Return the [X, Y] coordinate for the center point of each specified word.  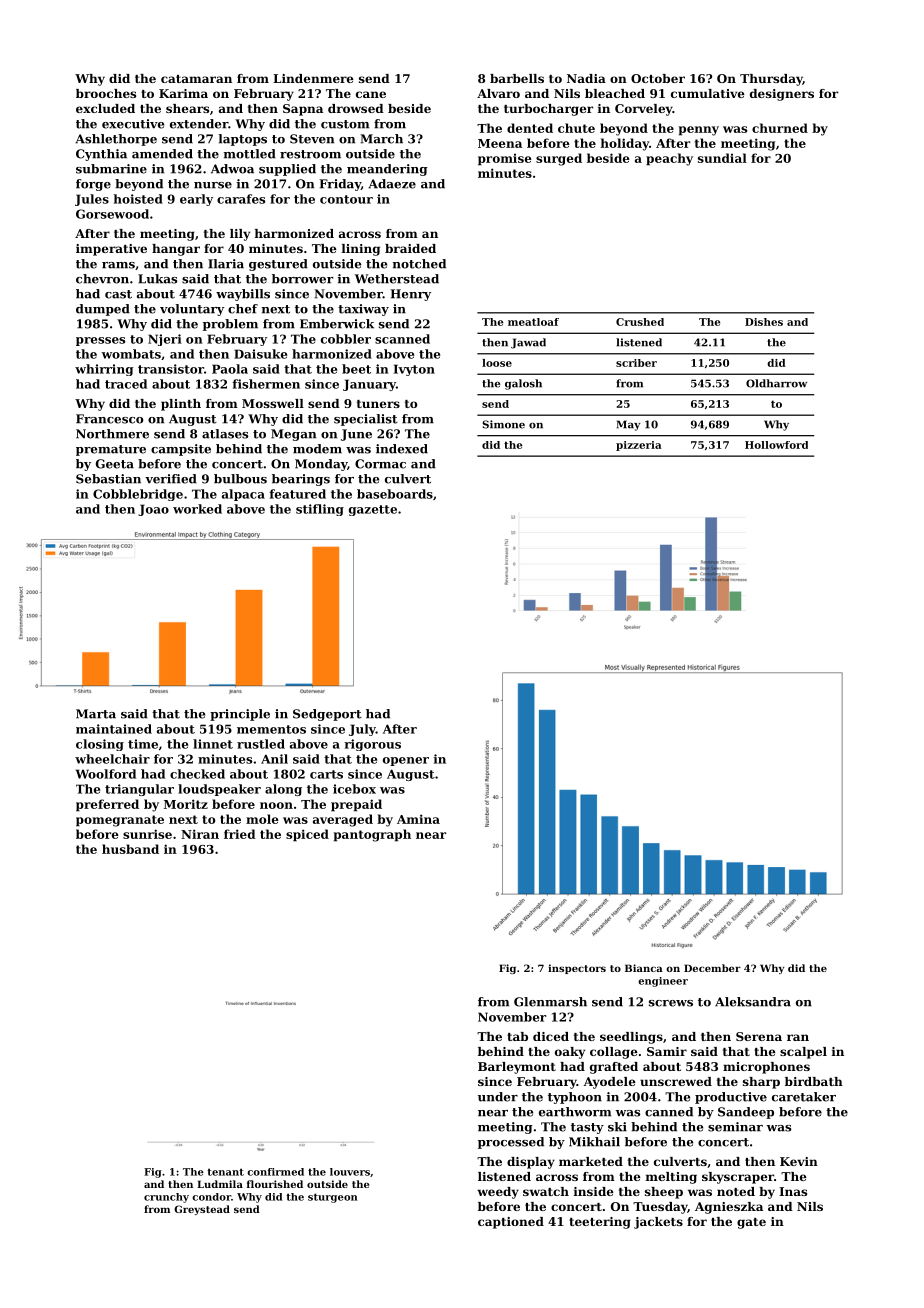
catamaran [196, 79]
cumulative [708, 93]
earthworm [575, 1112]
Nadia [586, 78]
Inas [793, 1191]
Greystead [202, 1210]
